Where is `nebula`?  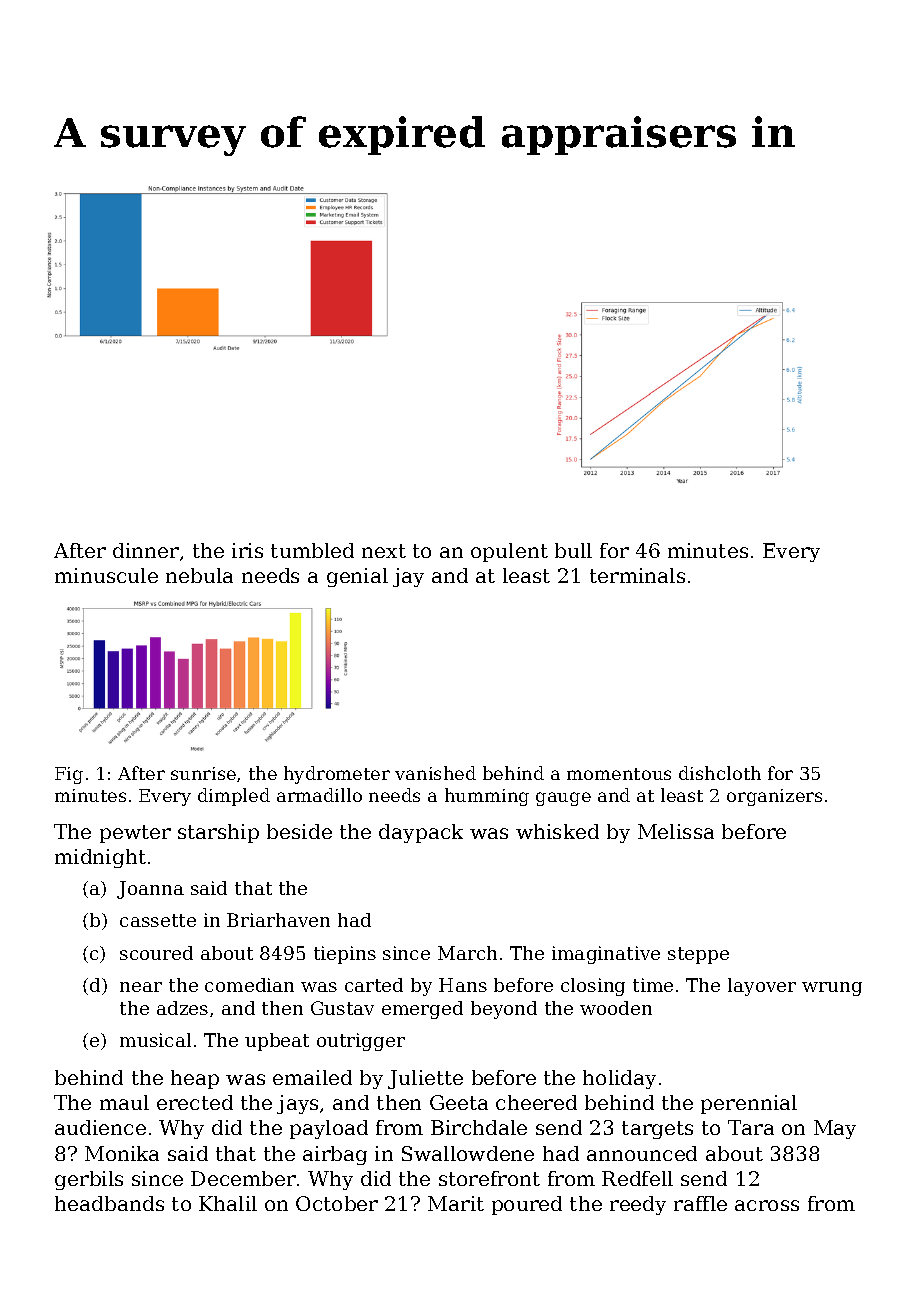
nebula is located at coordinates (199, 575).
